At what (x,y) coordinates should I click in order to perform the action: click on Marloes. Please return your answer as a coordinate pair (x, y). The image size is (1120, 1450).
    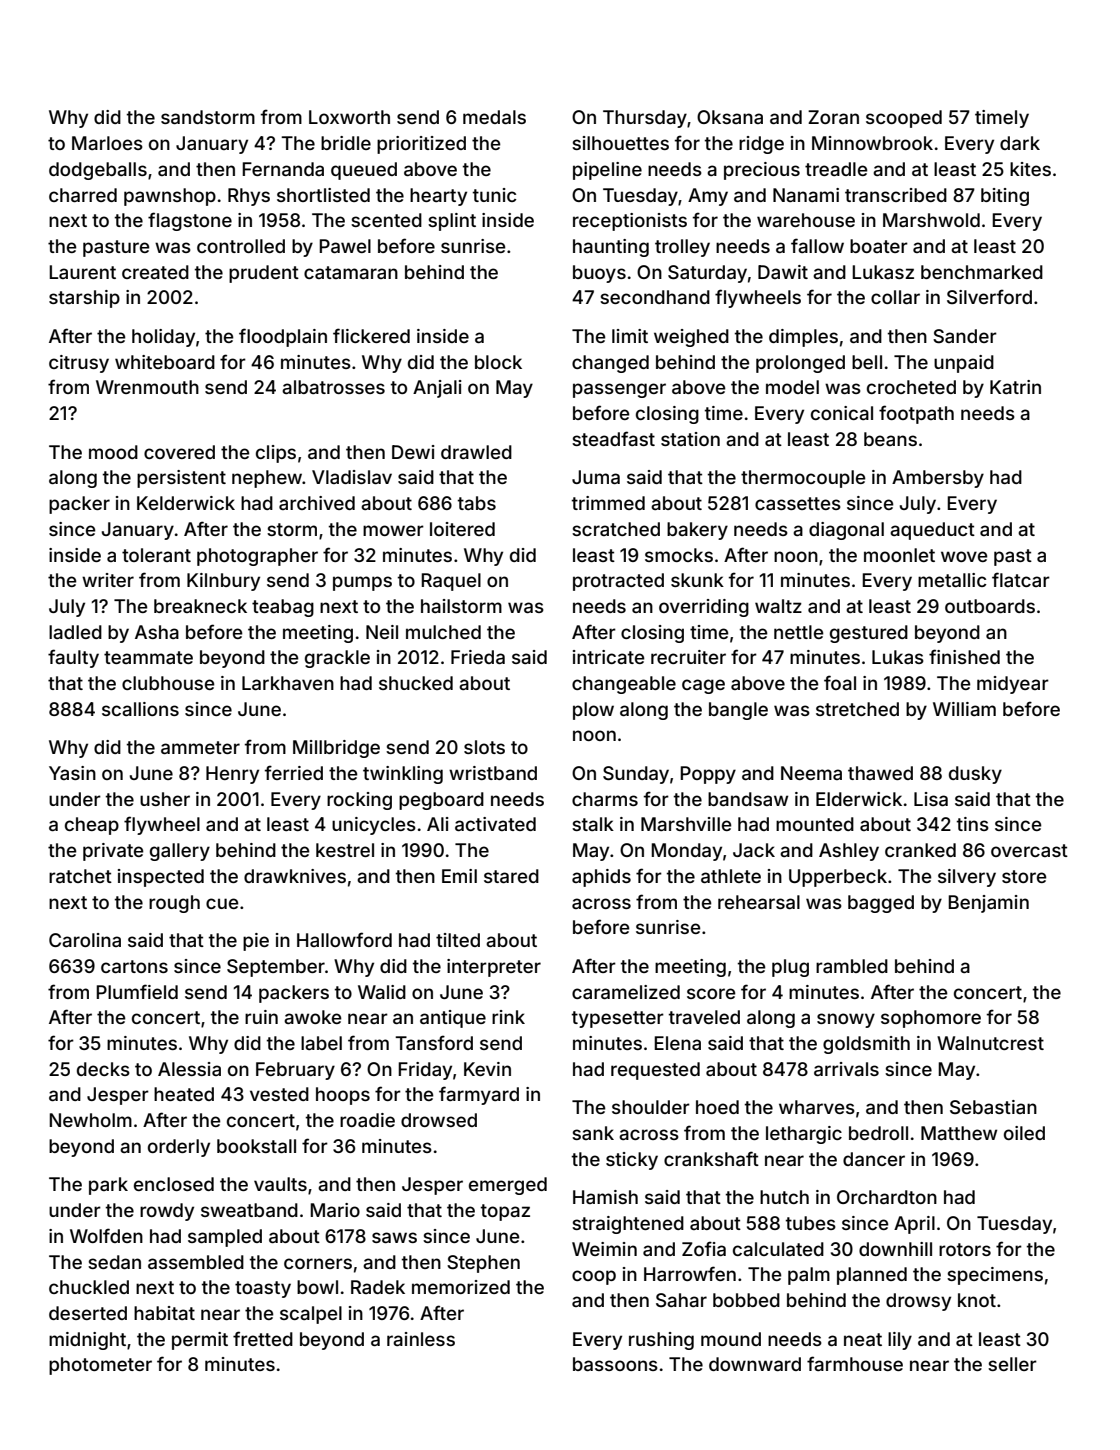
    Looking at the image, I should click on (107, 143).
